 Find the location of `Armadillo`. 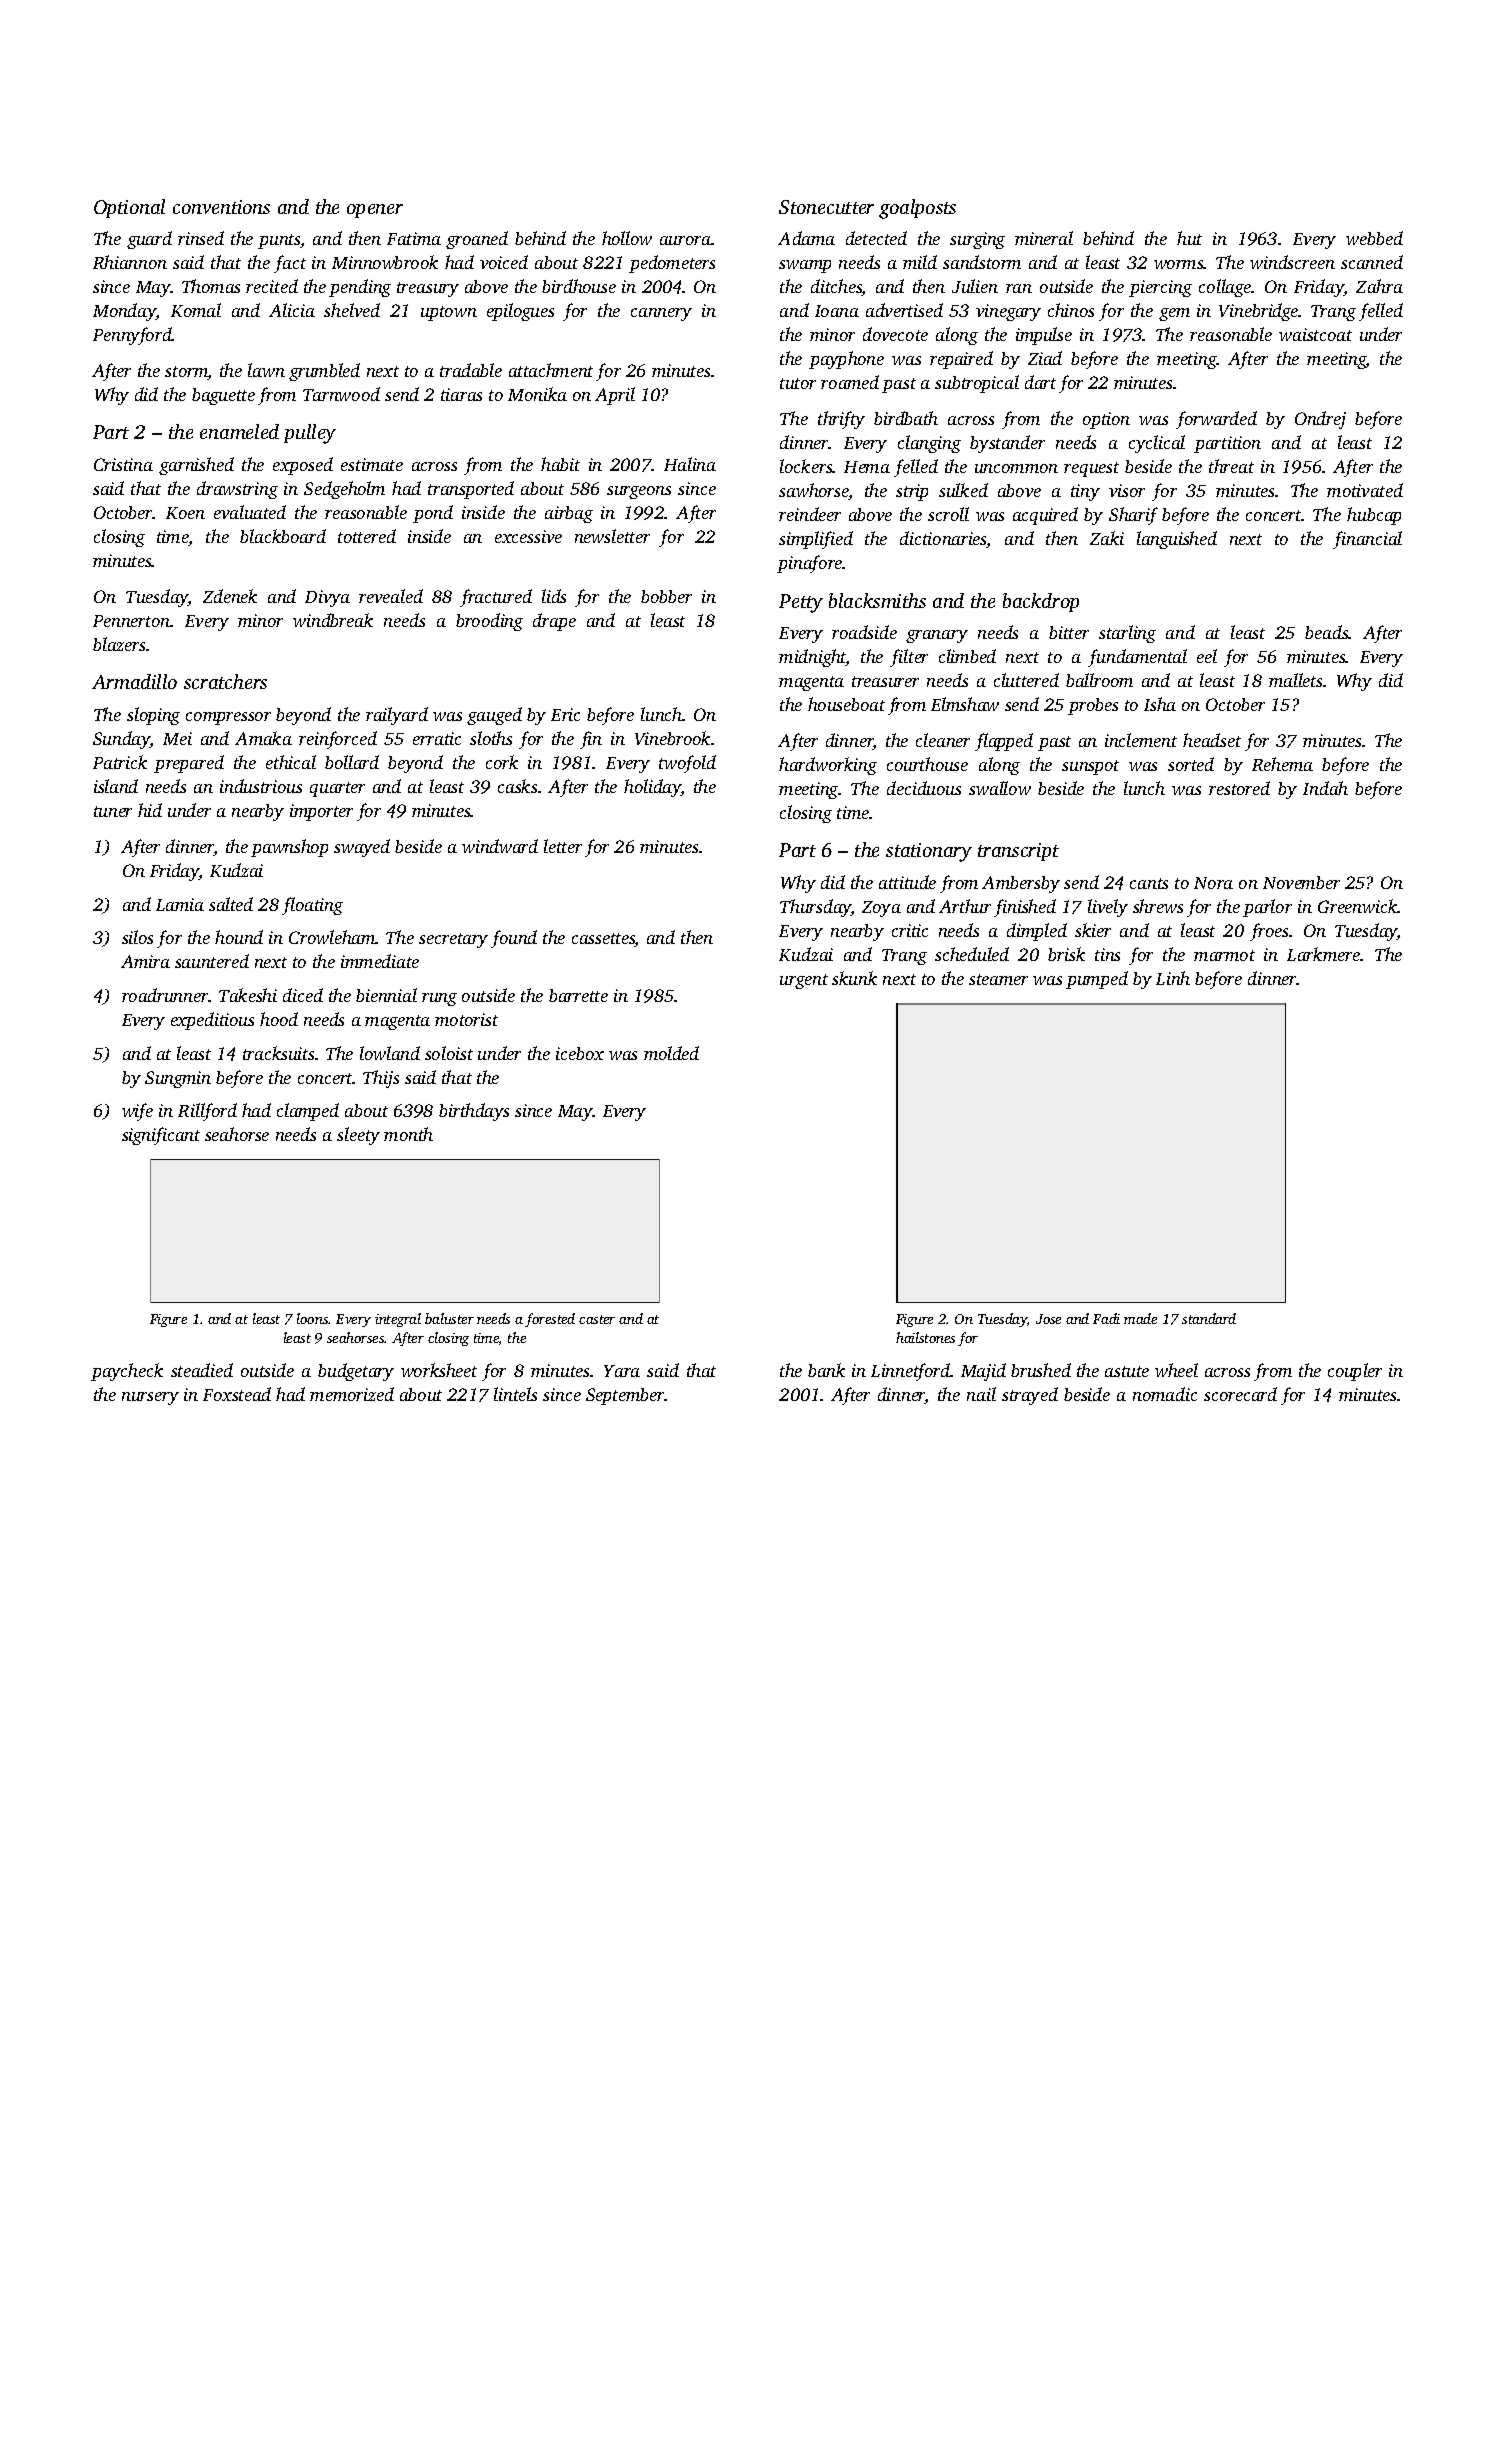

Armadillo is located at coordinates (134, 681).
